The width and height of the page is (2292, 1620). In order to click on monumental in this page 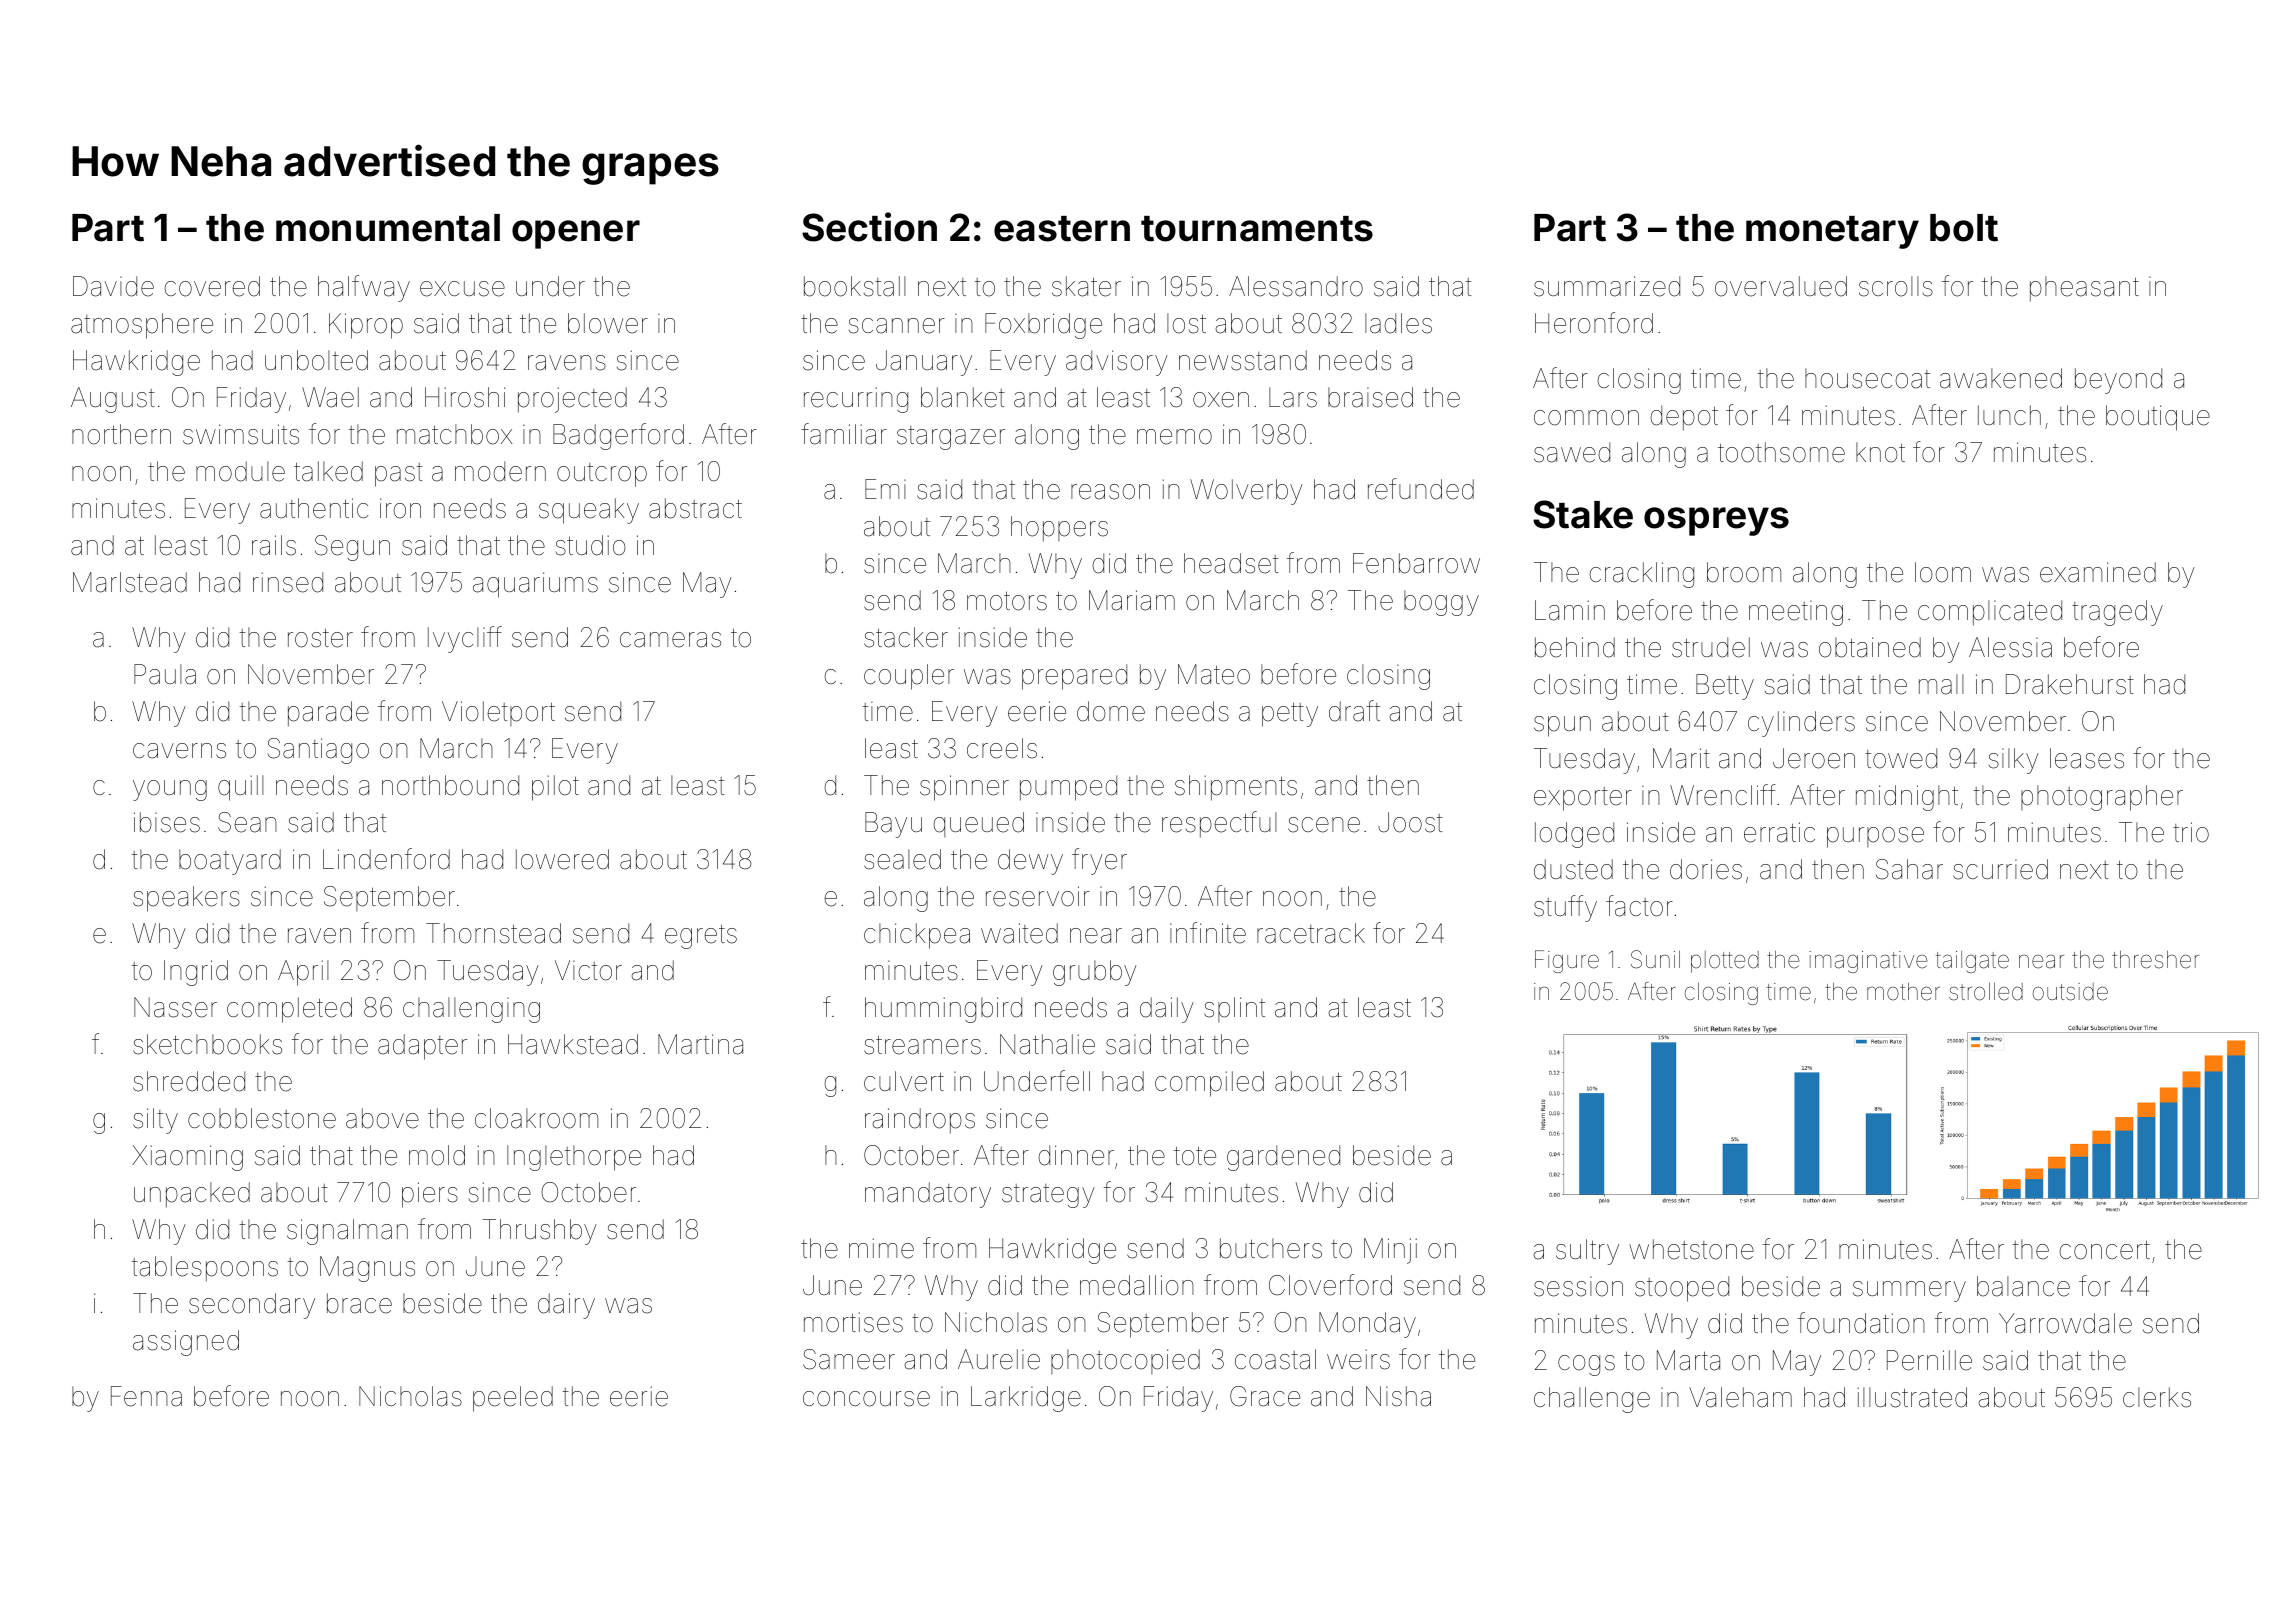, I will do `click(388, 228)`.
